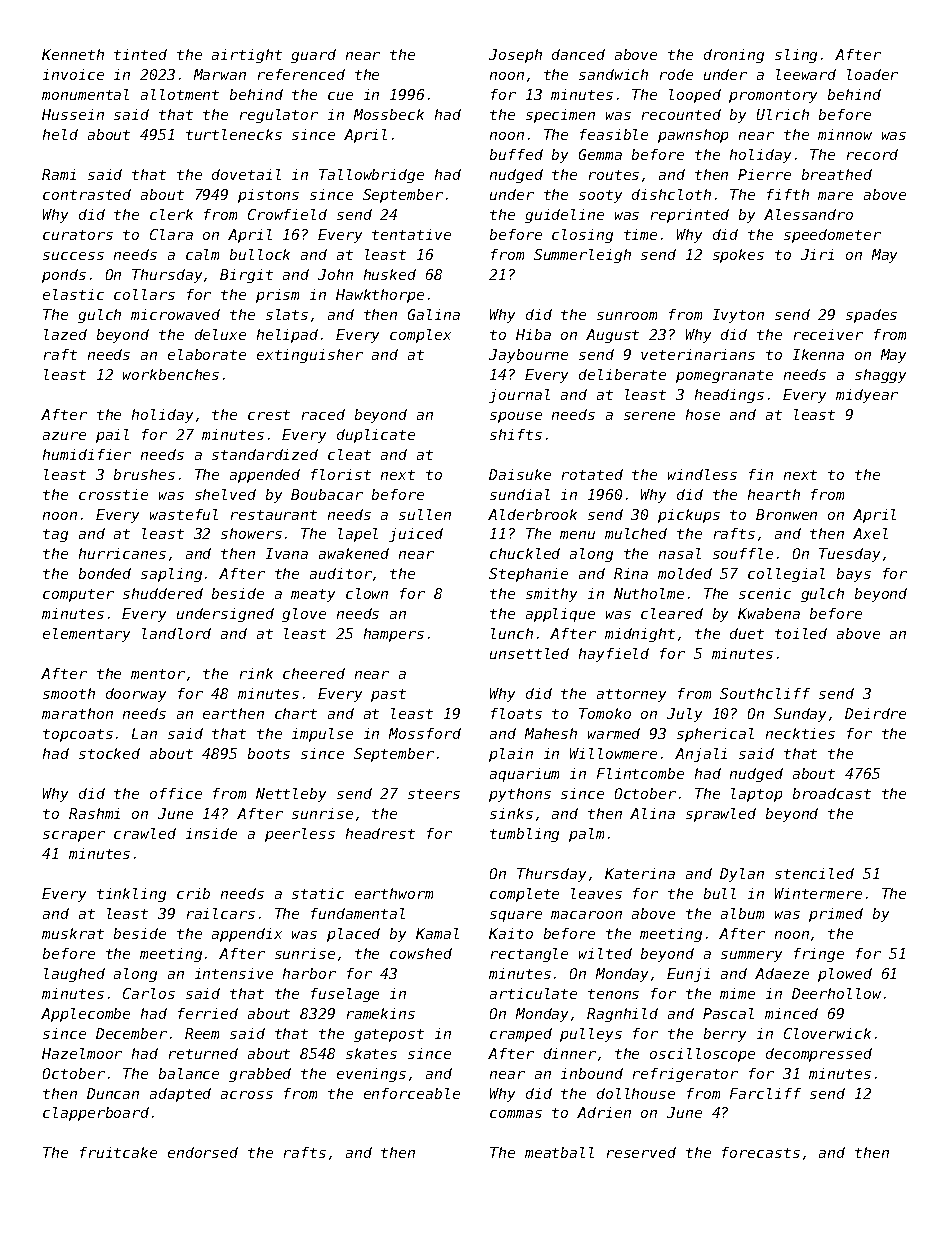 This screenshot has height=1233, width=952. What do you see at coordinates (118, 1152) in the screenshot?
I see `fruitcake` at bounding box center [118, 1152].
